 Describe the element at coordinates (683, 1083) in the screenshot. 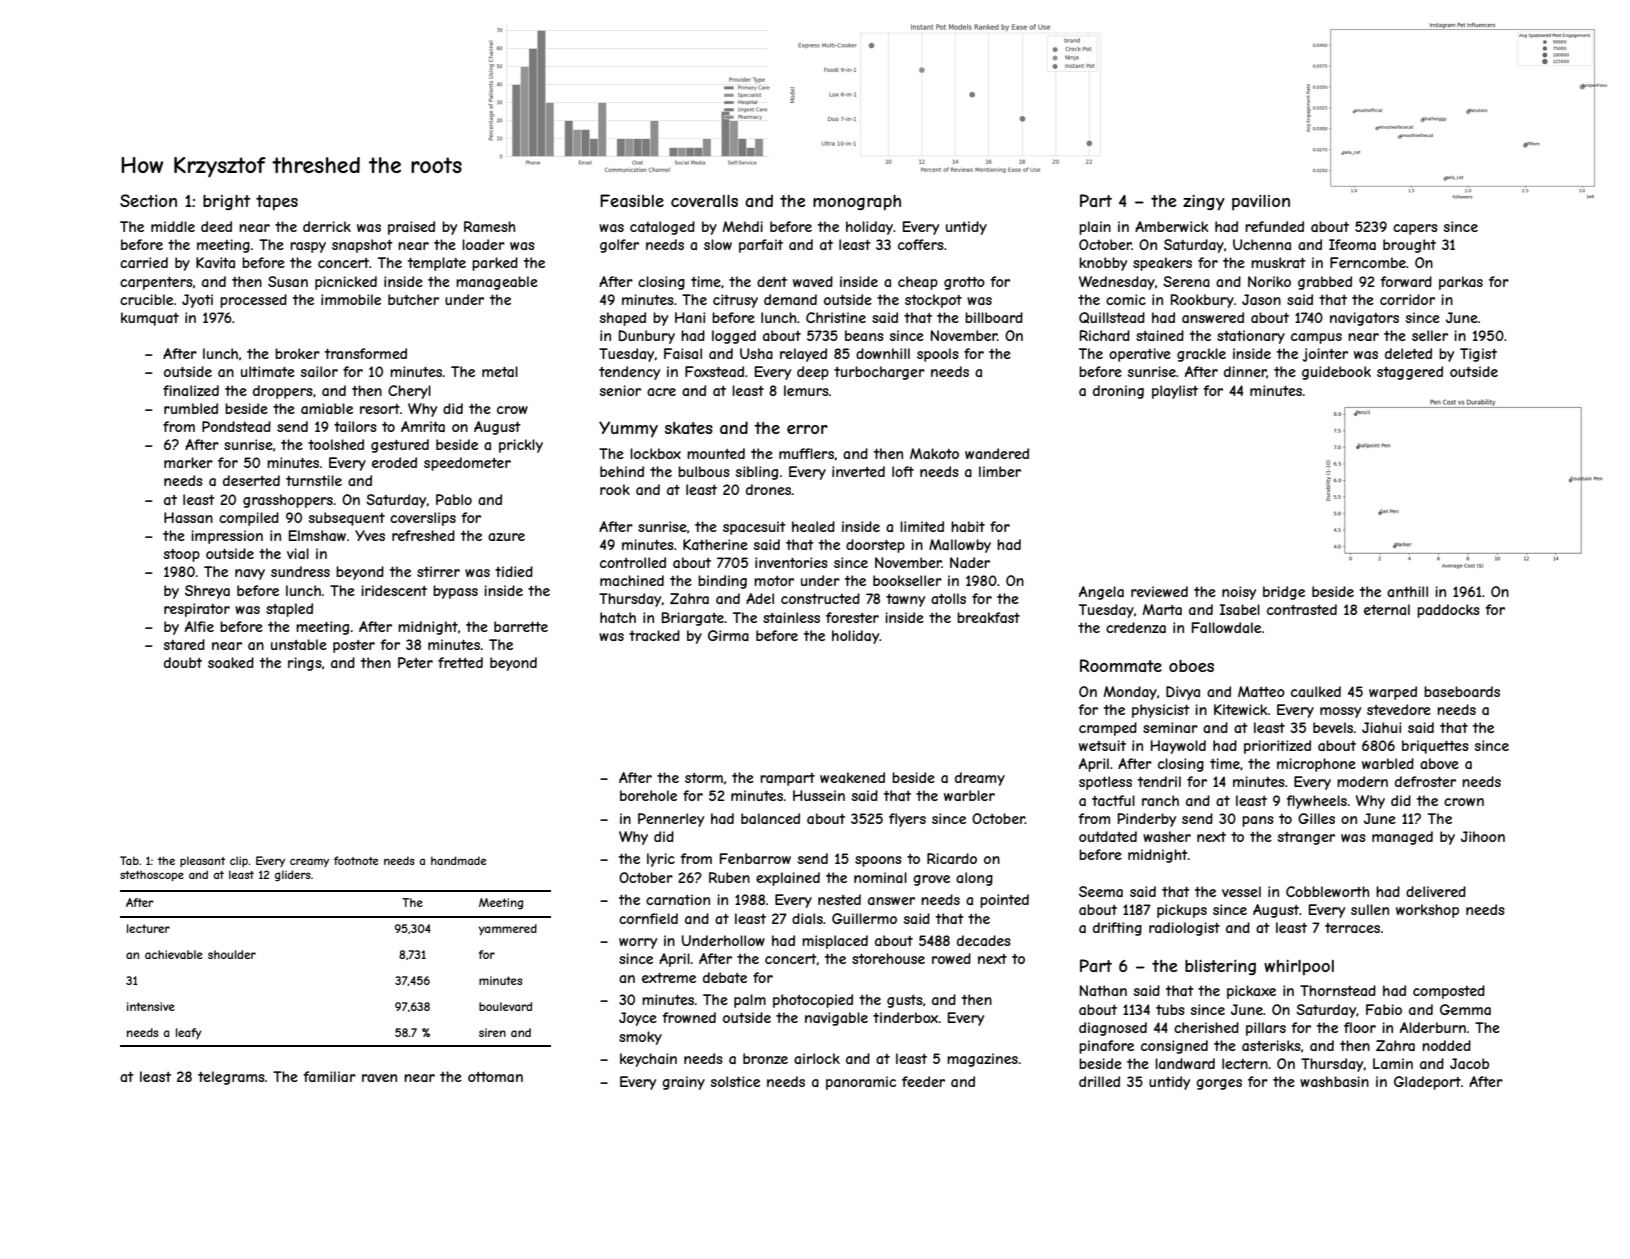

I see `grainy` at that location.
